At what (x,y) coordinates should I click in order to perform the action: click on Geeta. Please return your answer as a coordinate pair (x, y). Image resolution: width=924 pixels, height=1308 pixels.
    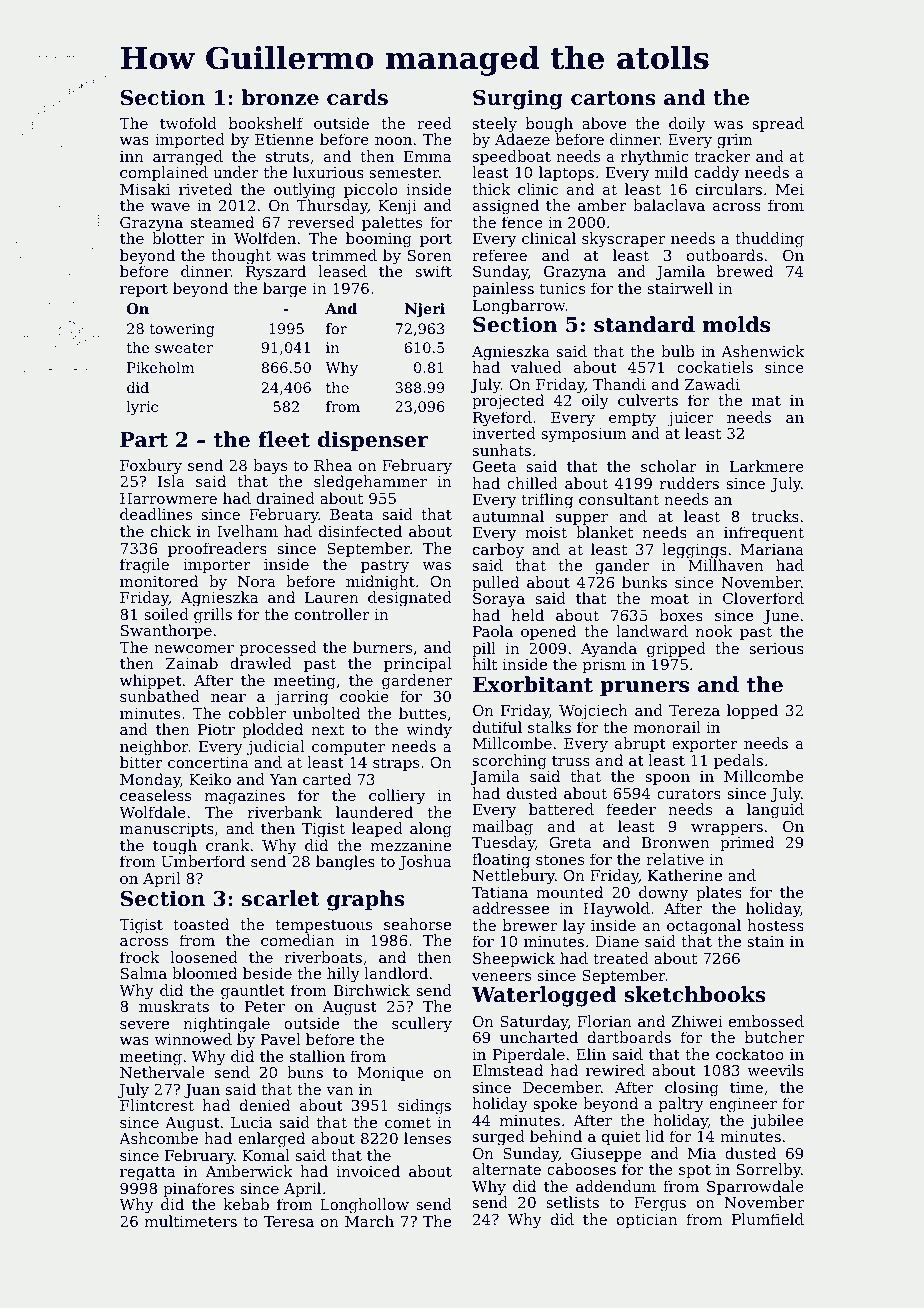
    Looking at the image, I should click on (495, 466).
